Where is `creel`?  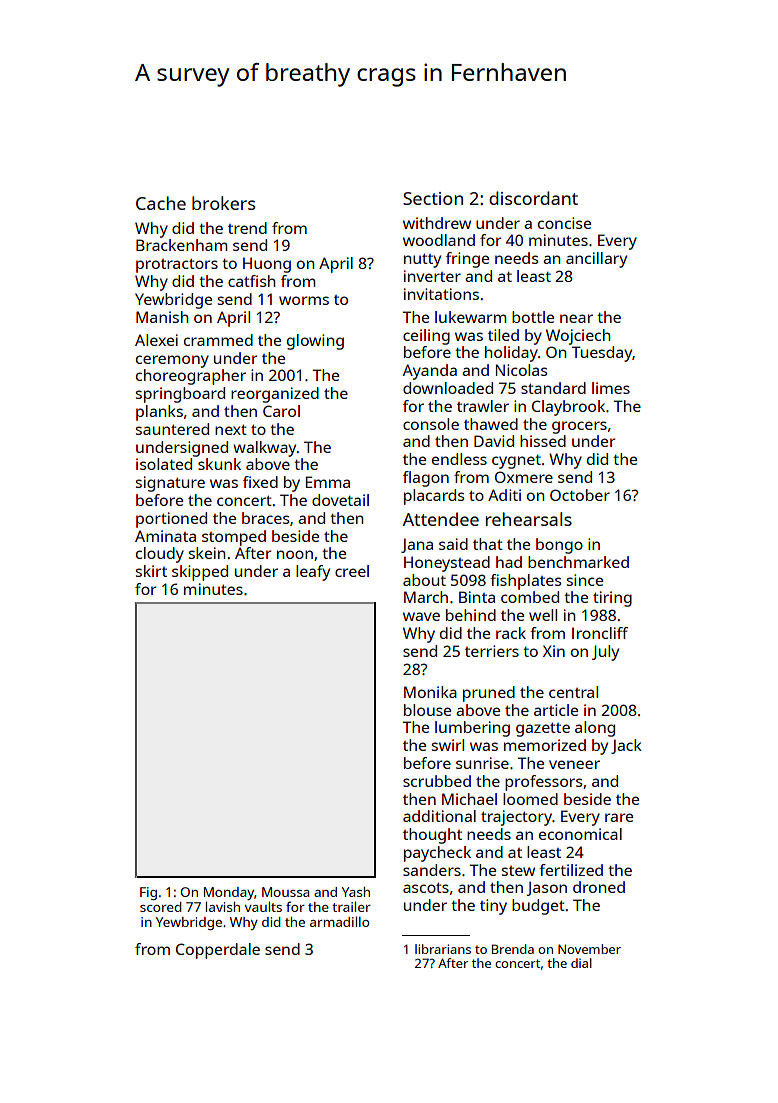
creel is located at coordinates (352, 571).
